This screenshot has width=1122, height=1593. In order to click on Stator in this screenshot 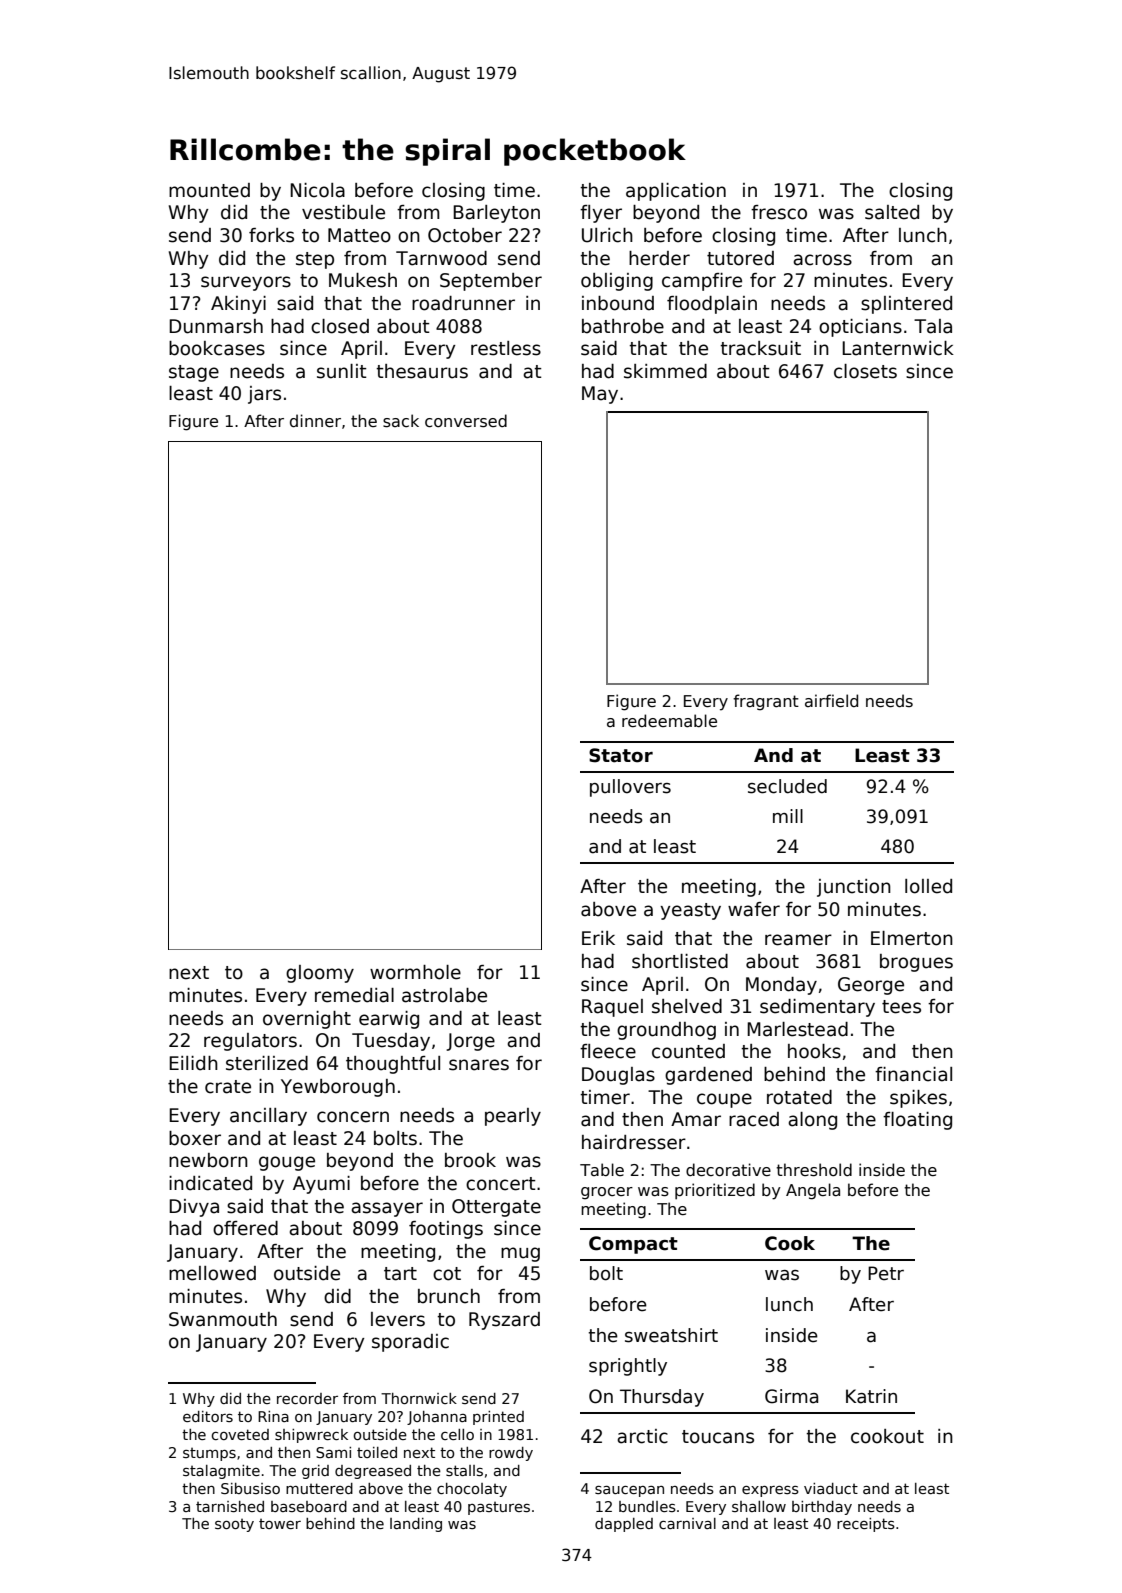, I will do `click(621, 755)`.
